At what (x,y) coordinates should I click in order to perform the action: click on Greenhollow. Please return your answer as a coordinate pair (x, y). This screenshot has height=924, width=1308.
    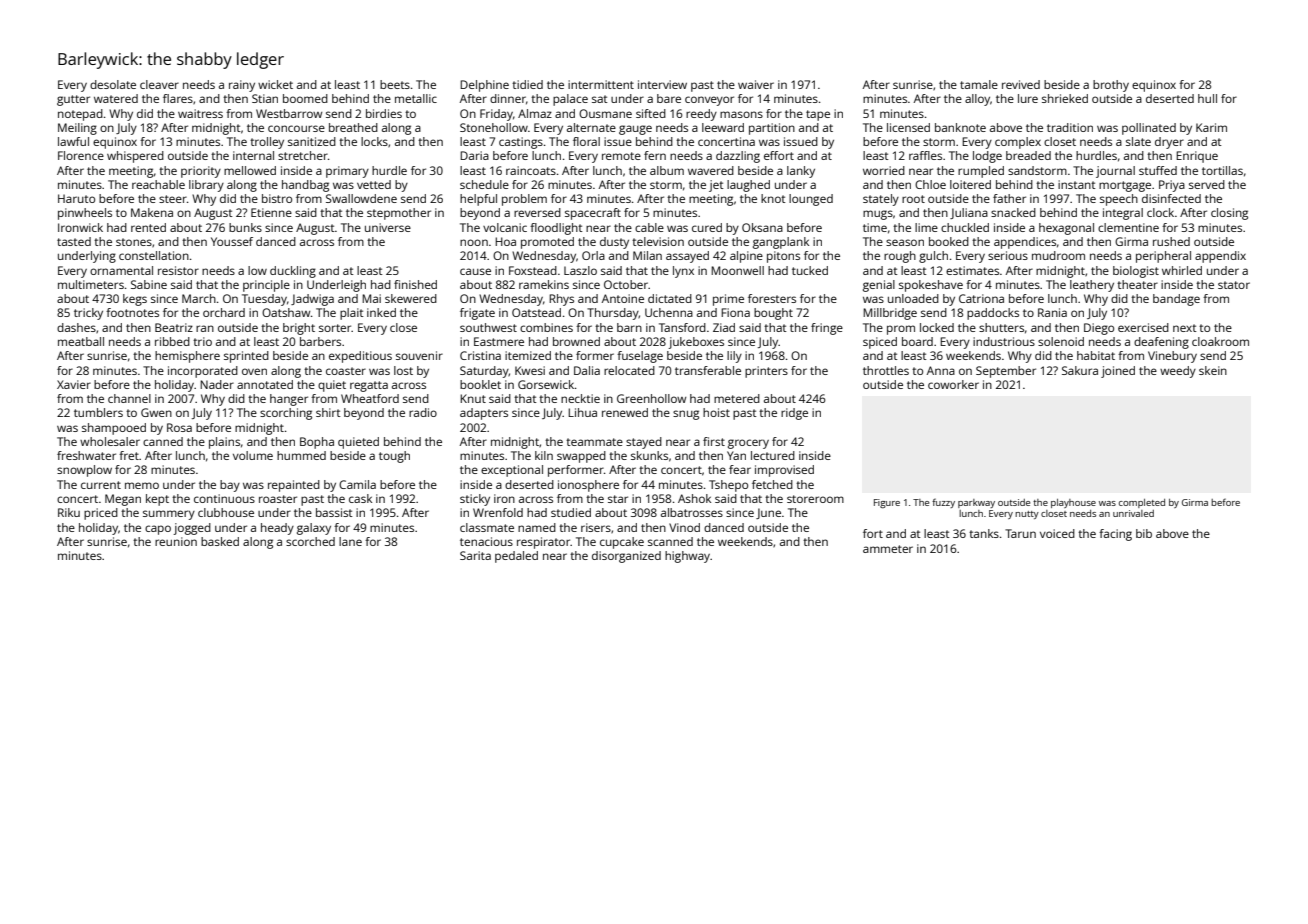
    Looking at the image, I should click on (651, 398).
